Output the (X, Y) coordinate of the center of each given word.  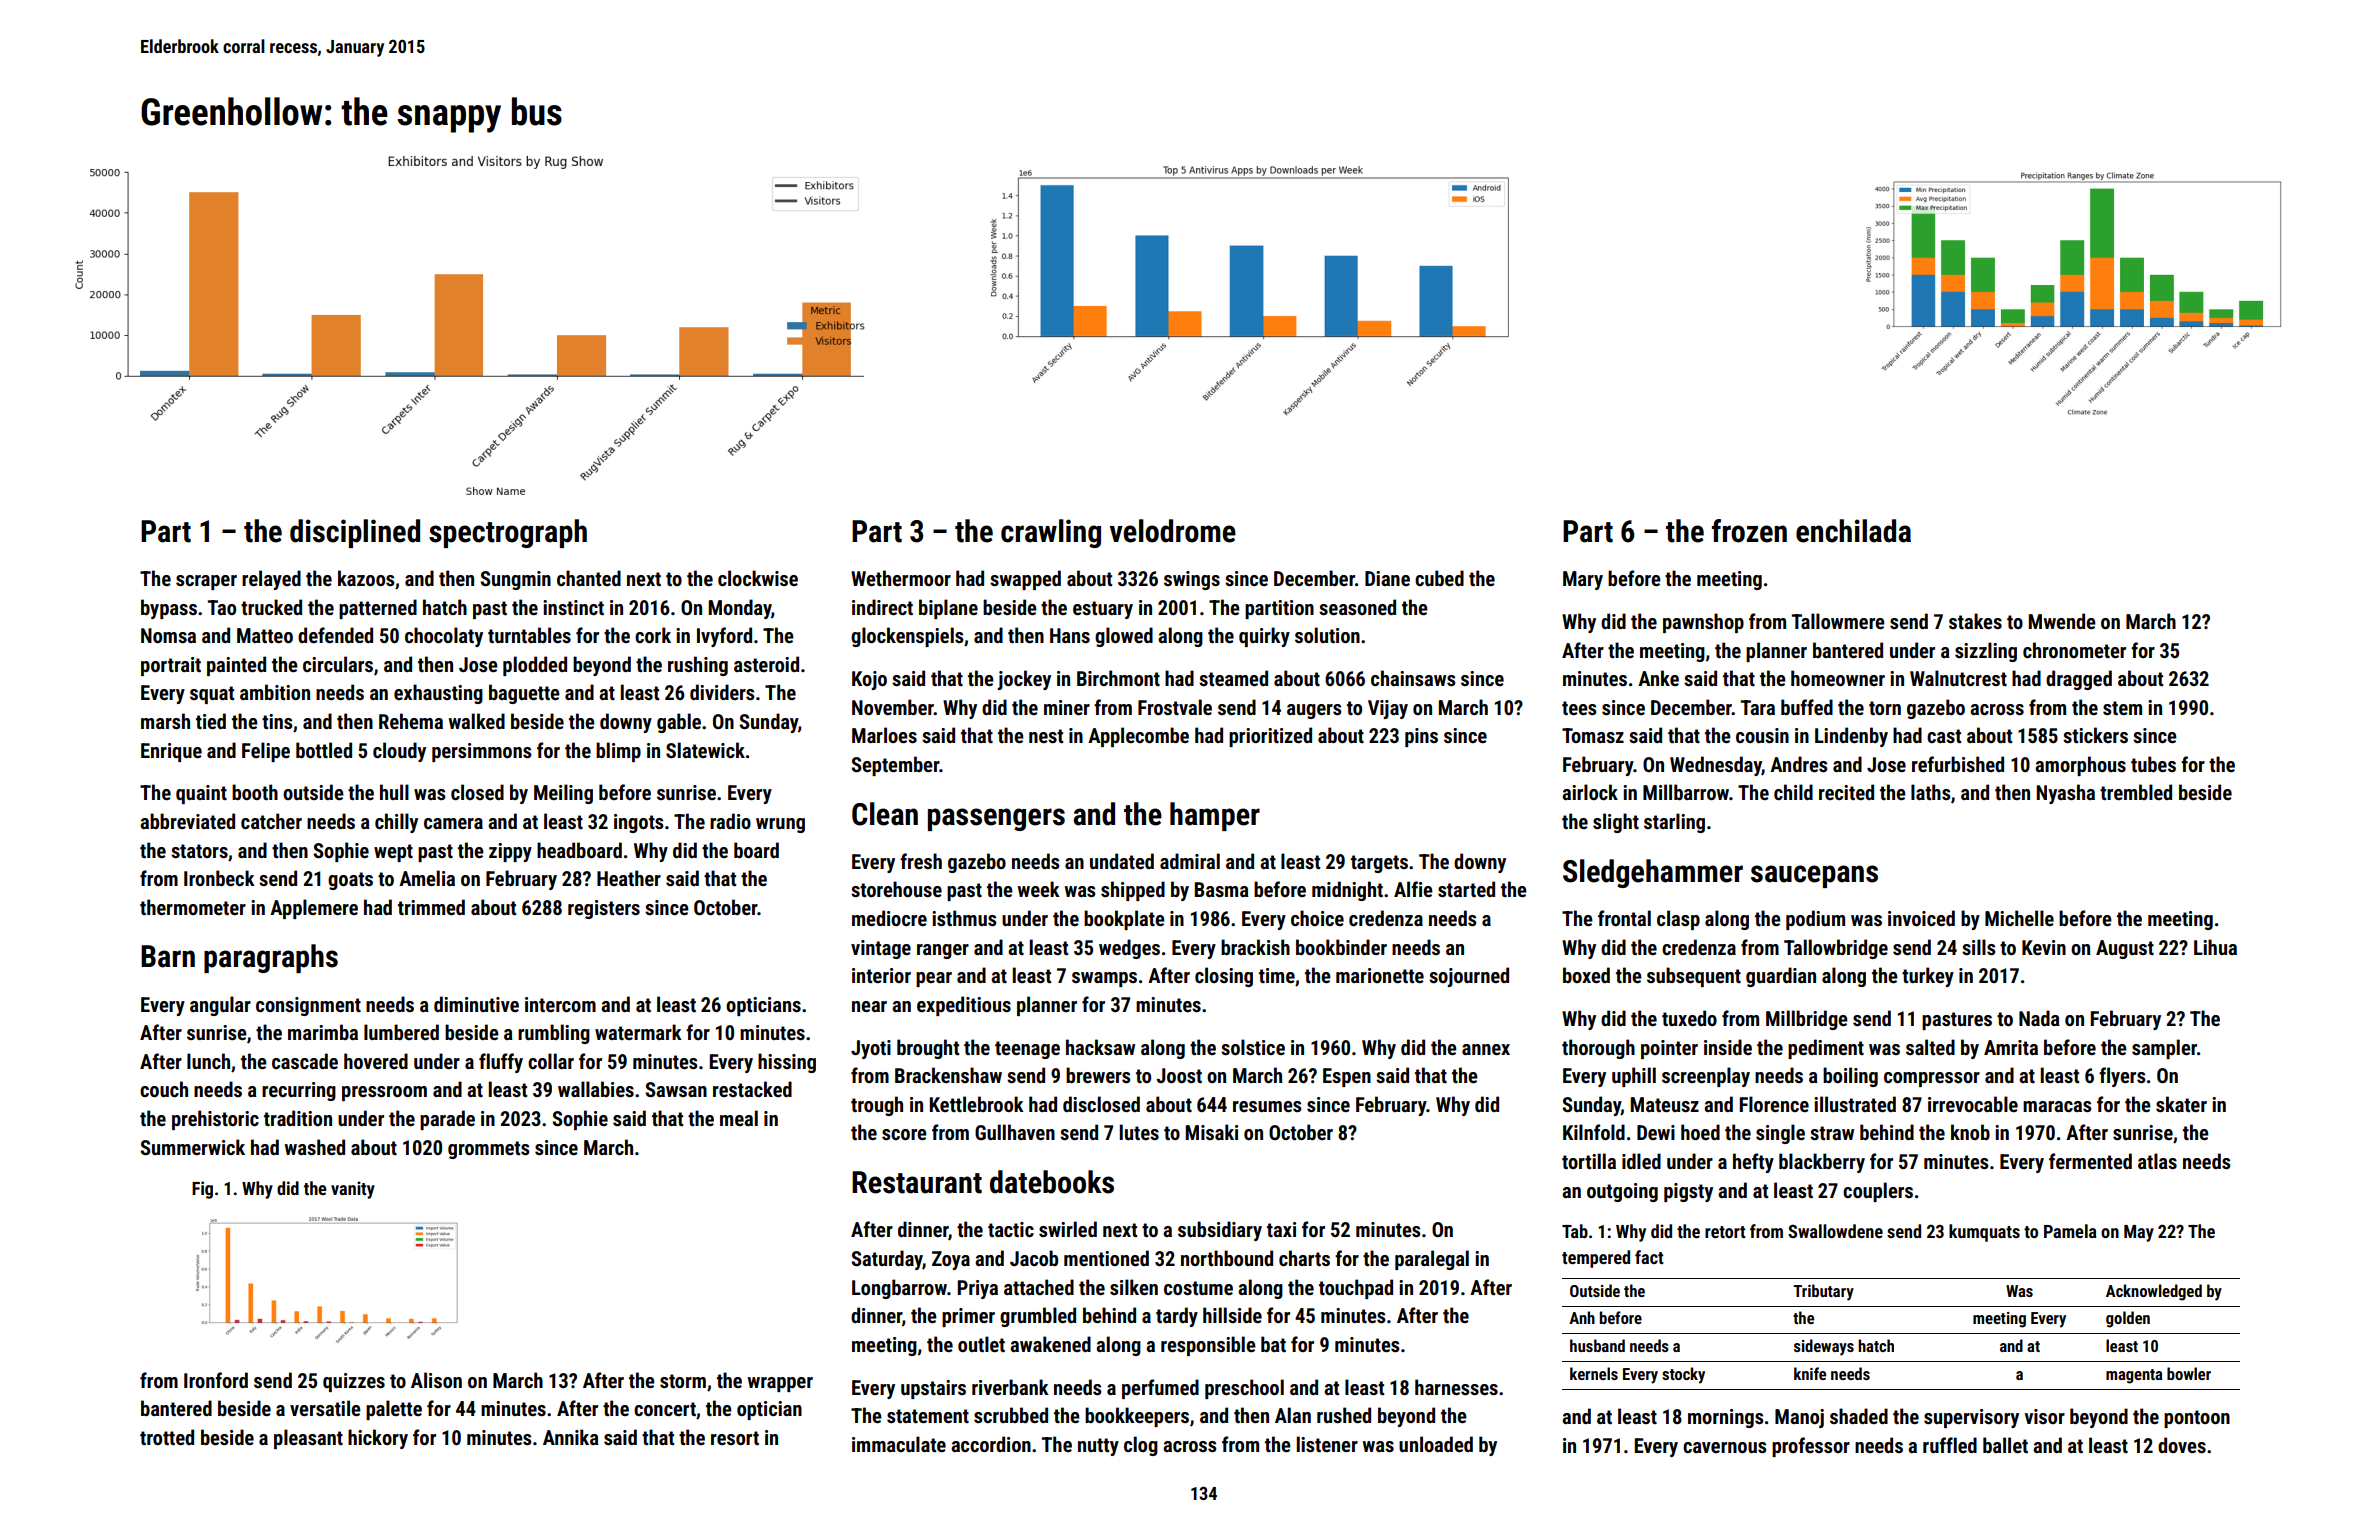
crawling (1051, 533)
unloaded (1436, 1444)
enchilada (1853, 531)
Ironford (216, 1380)
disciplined (355, 533)
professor (1811, 1447)
